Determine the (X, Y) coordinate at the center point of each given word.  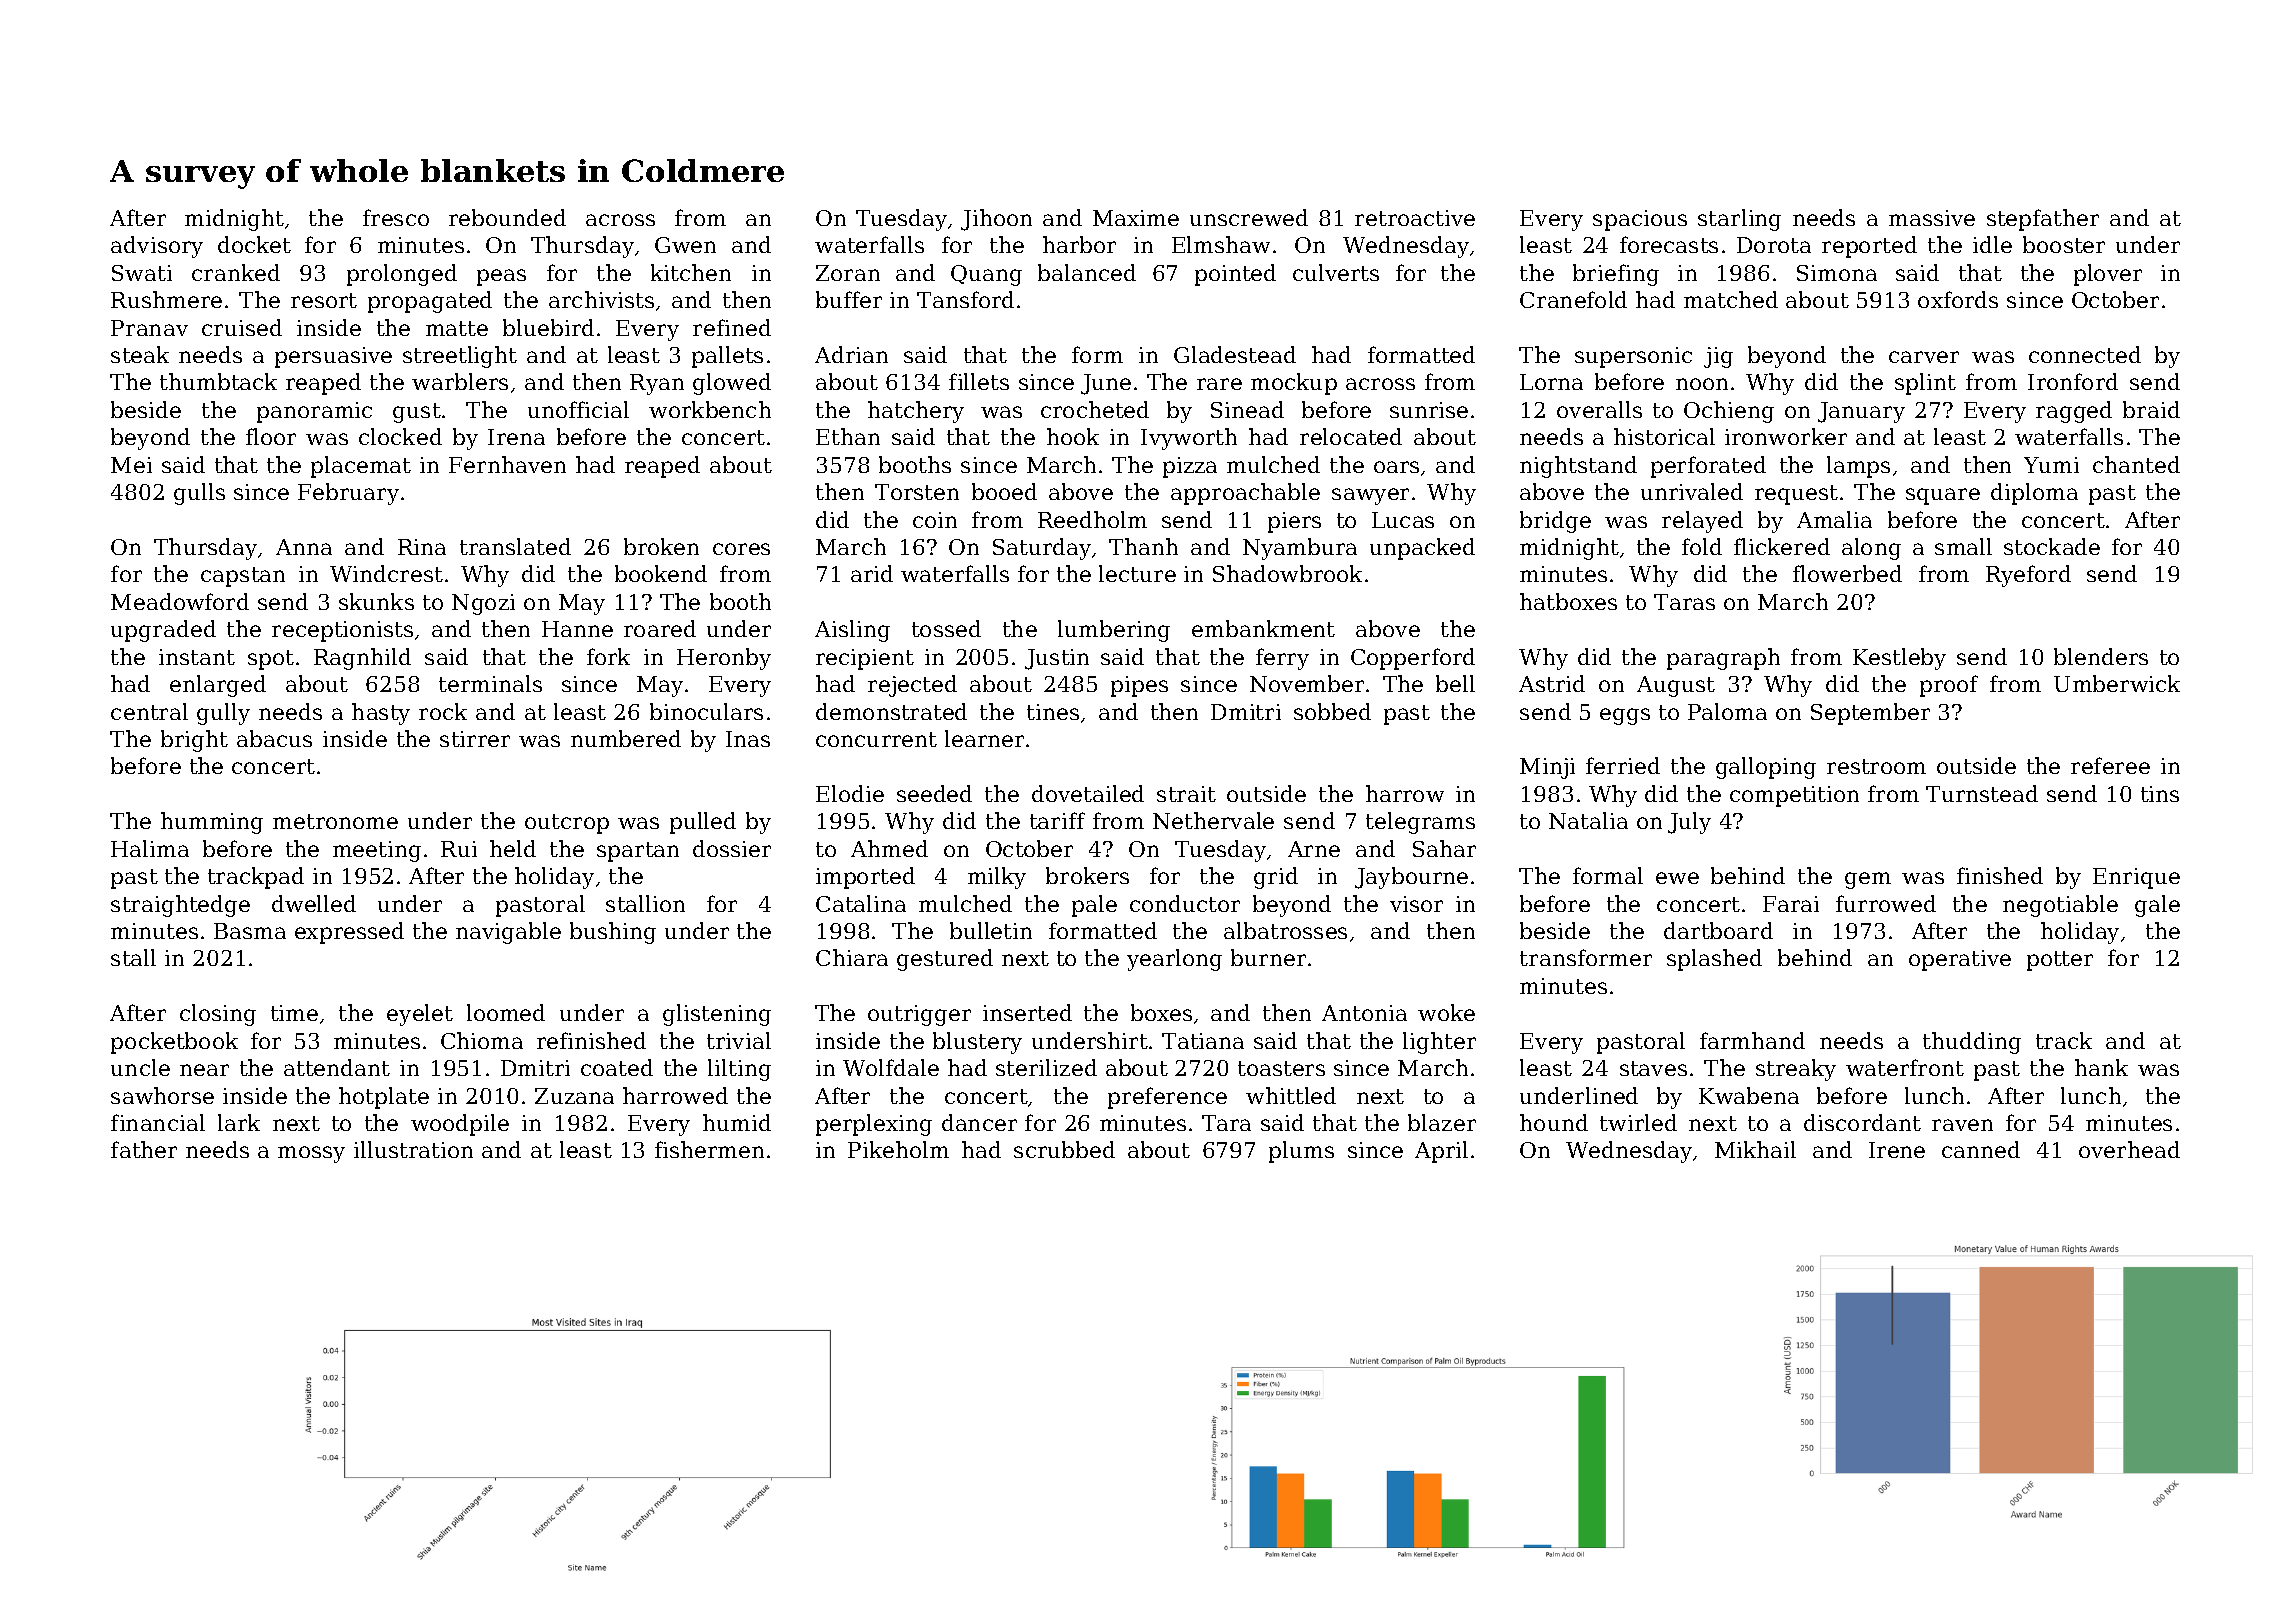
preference (1167, 1098)
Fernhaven (507, 464)
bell (1455, 683)
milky (997, 878)
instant (197, 657)
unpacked (1422, 549)
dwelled (314, 903)
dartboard (1718, 930)
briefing (1616, 275)
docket (254, 244)
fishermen (709, 1149)
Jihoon (996, 220)
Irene (1897, 1150)
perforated (1708, 467)
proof (1949, 686)
